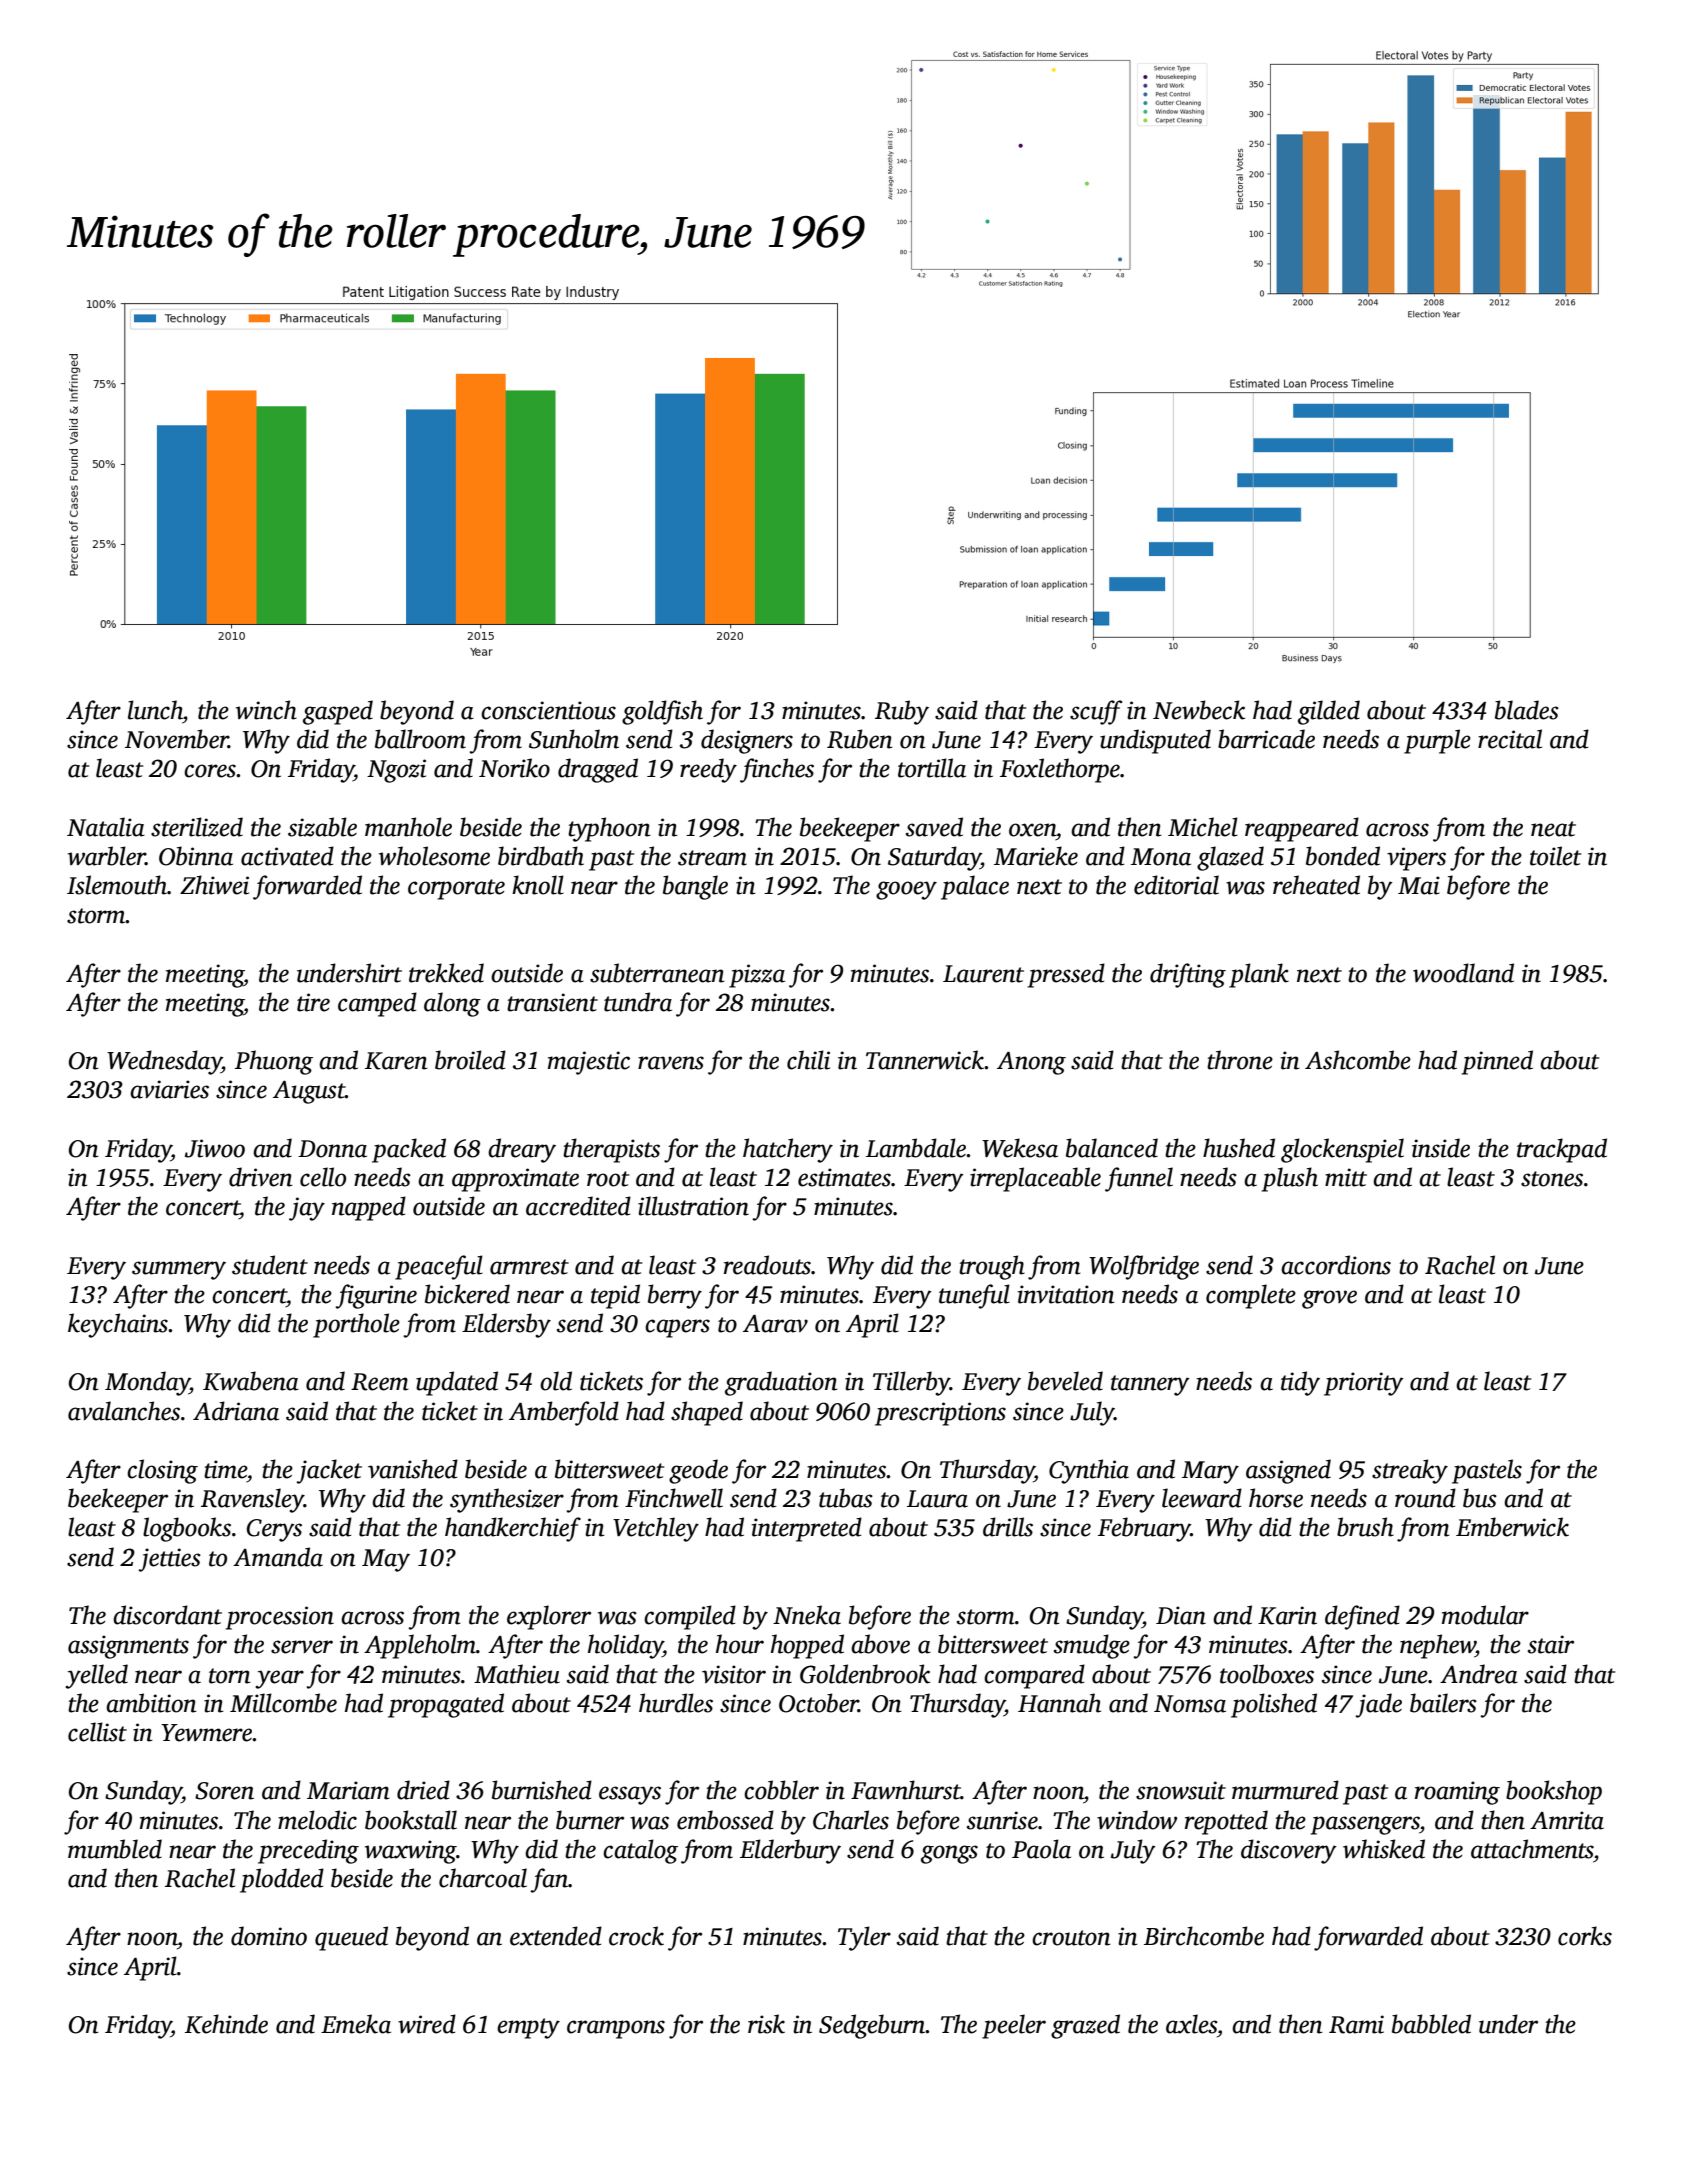 The height and width of the screenshot is (2178, 1683). I want to click on Newbeck, so click(1199, 710).
